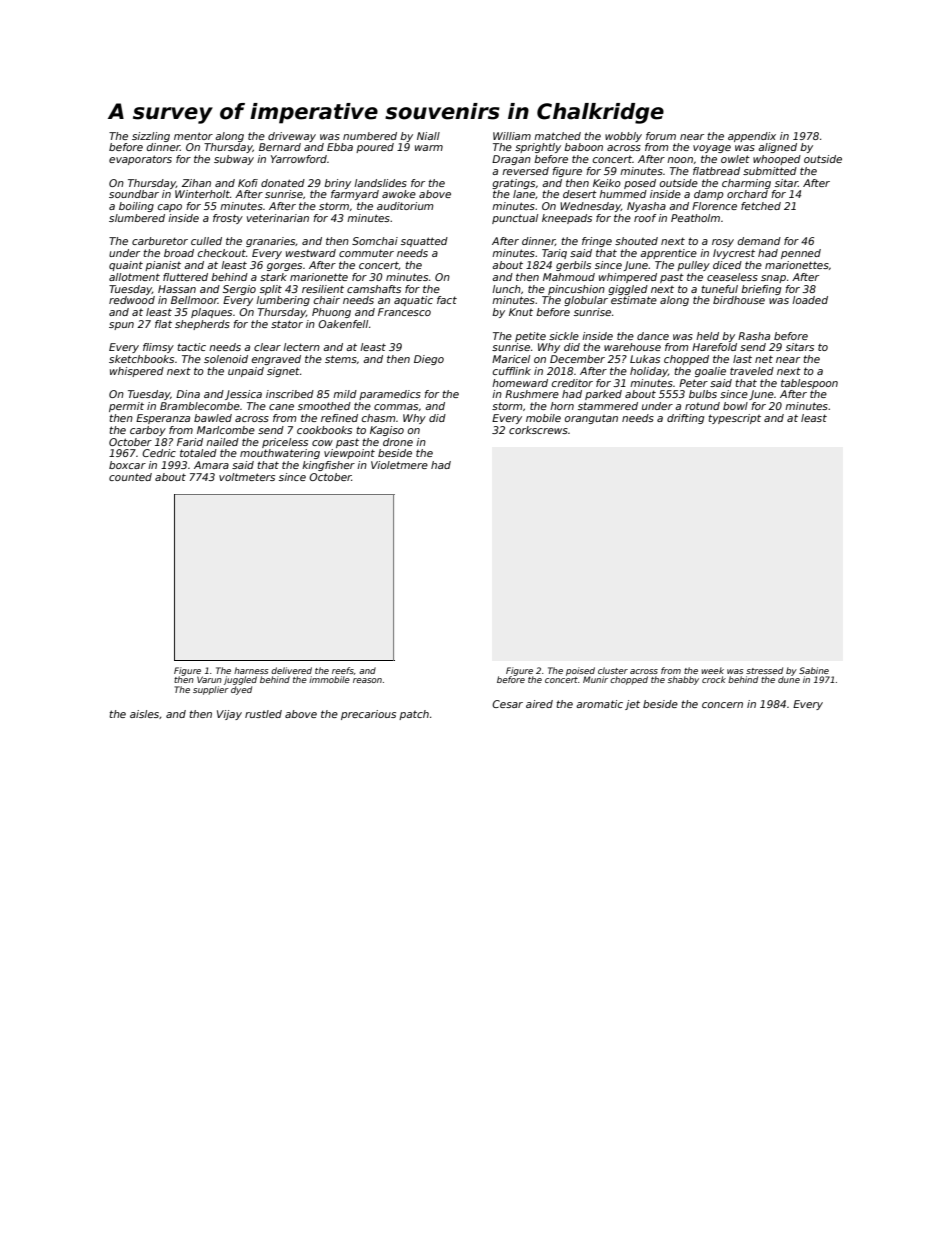  Describe the element at coordinates (251, 670) in the image. I see `harness` at that location.
